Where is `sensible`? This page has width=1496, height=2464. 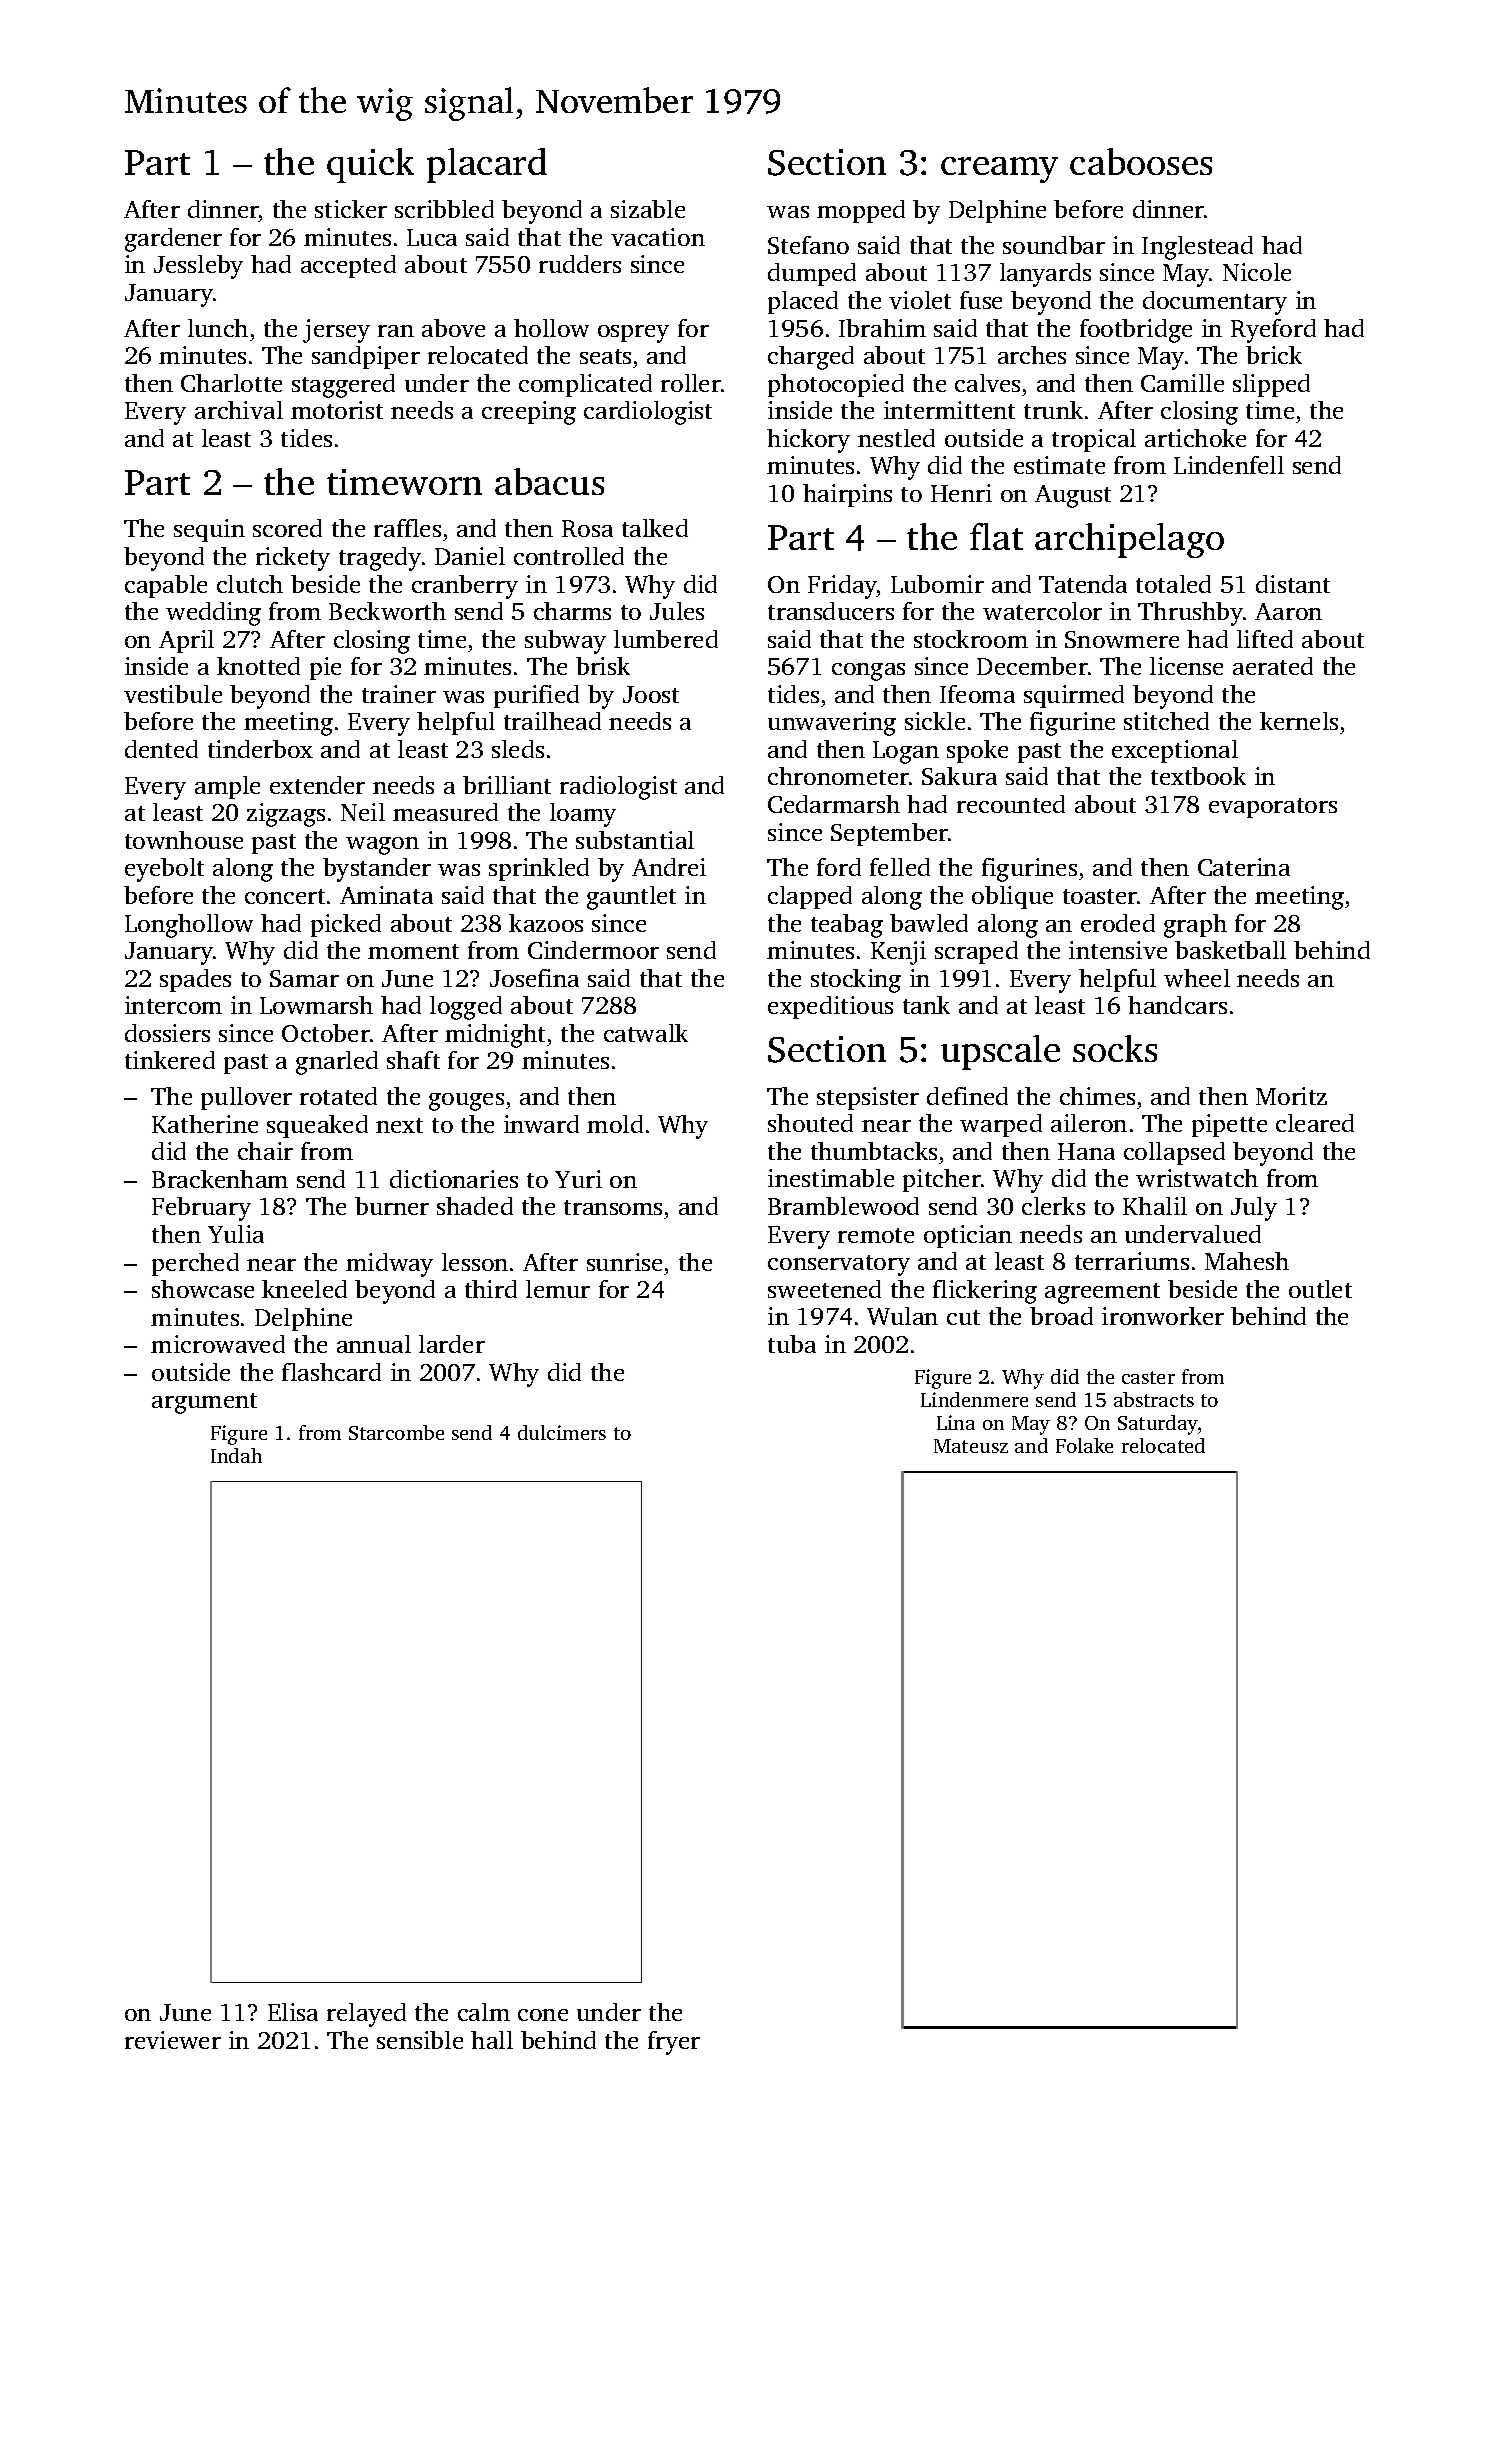 sensible is located at coordinates (420, 2040).
